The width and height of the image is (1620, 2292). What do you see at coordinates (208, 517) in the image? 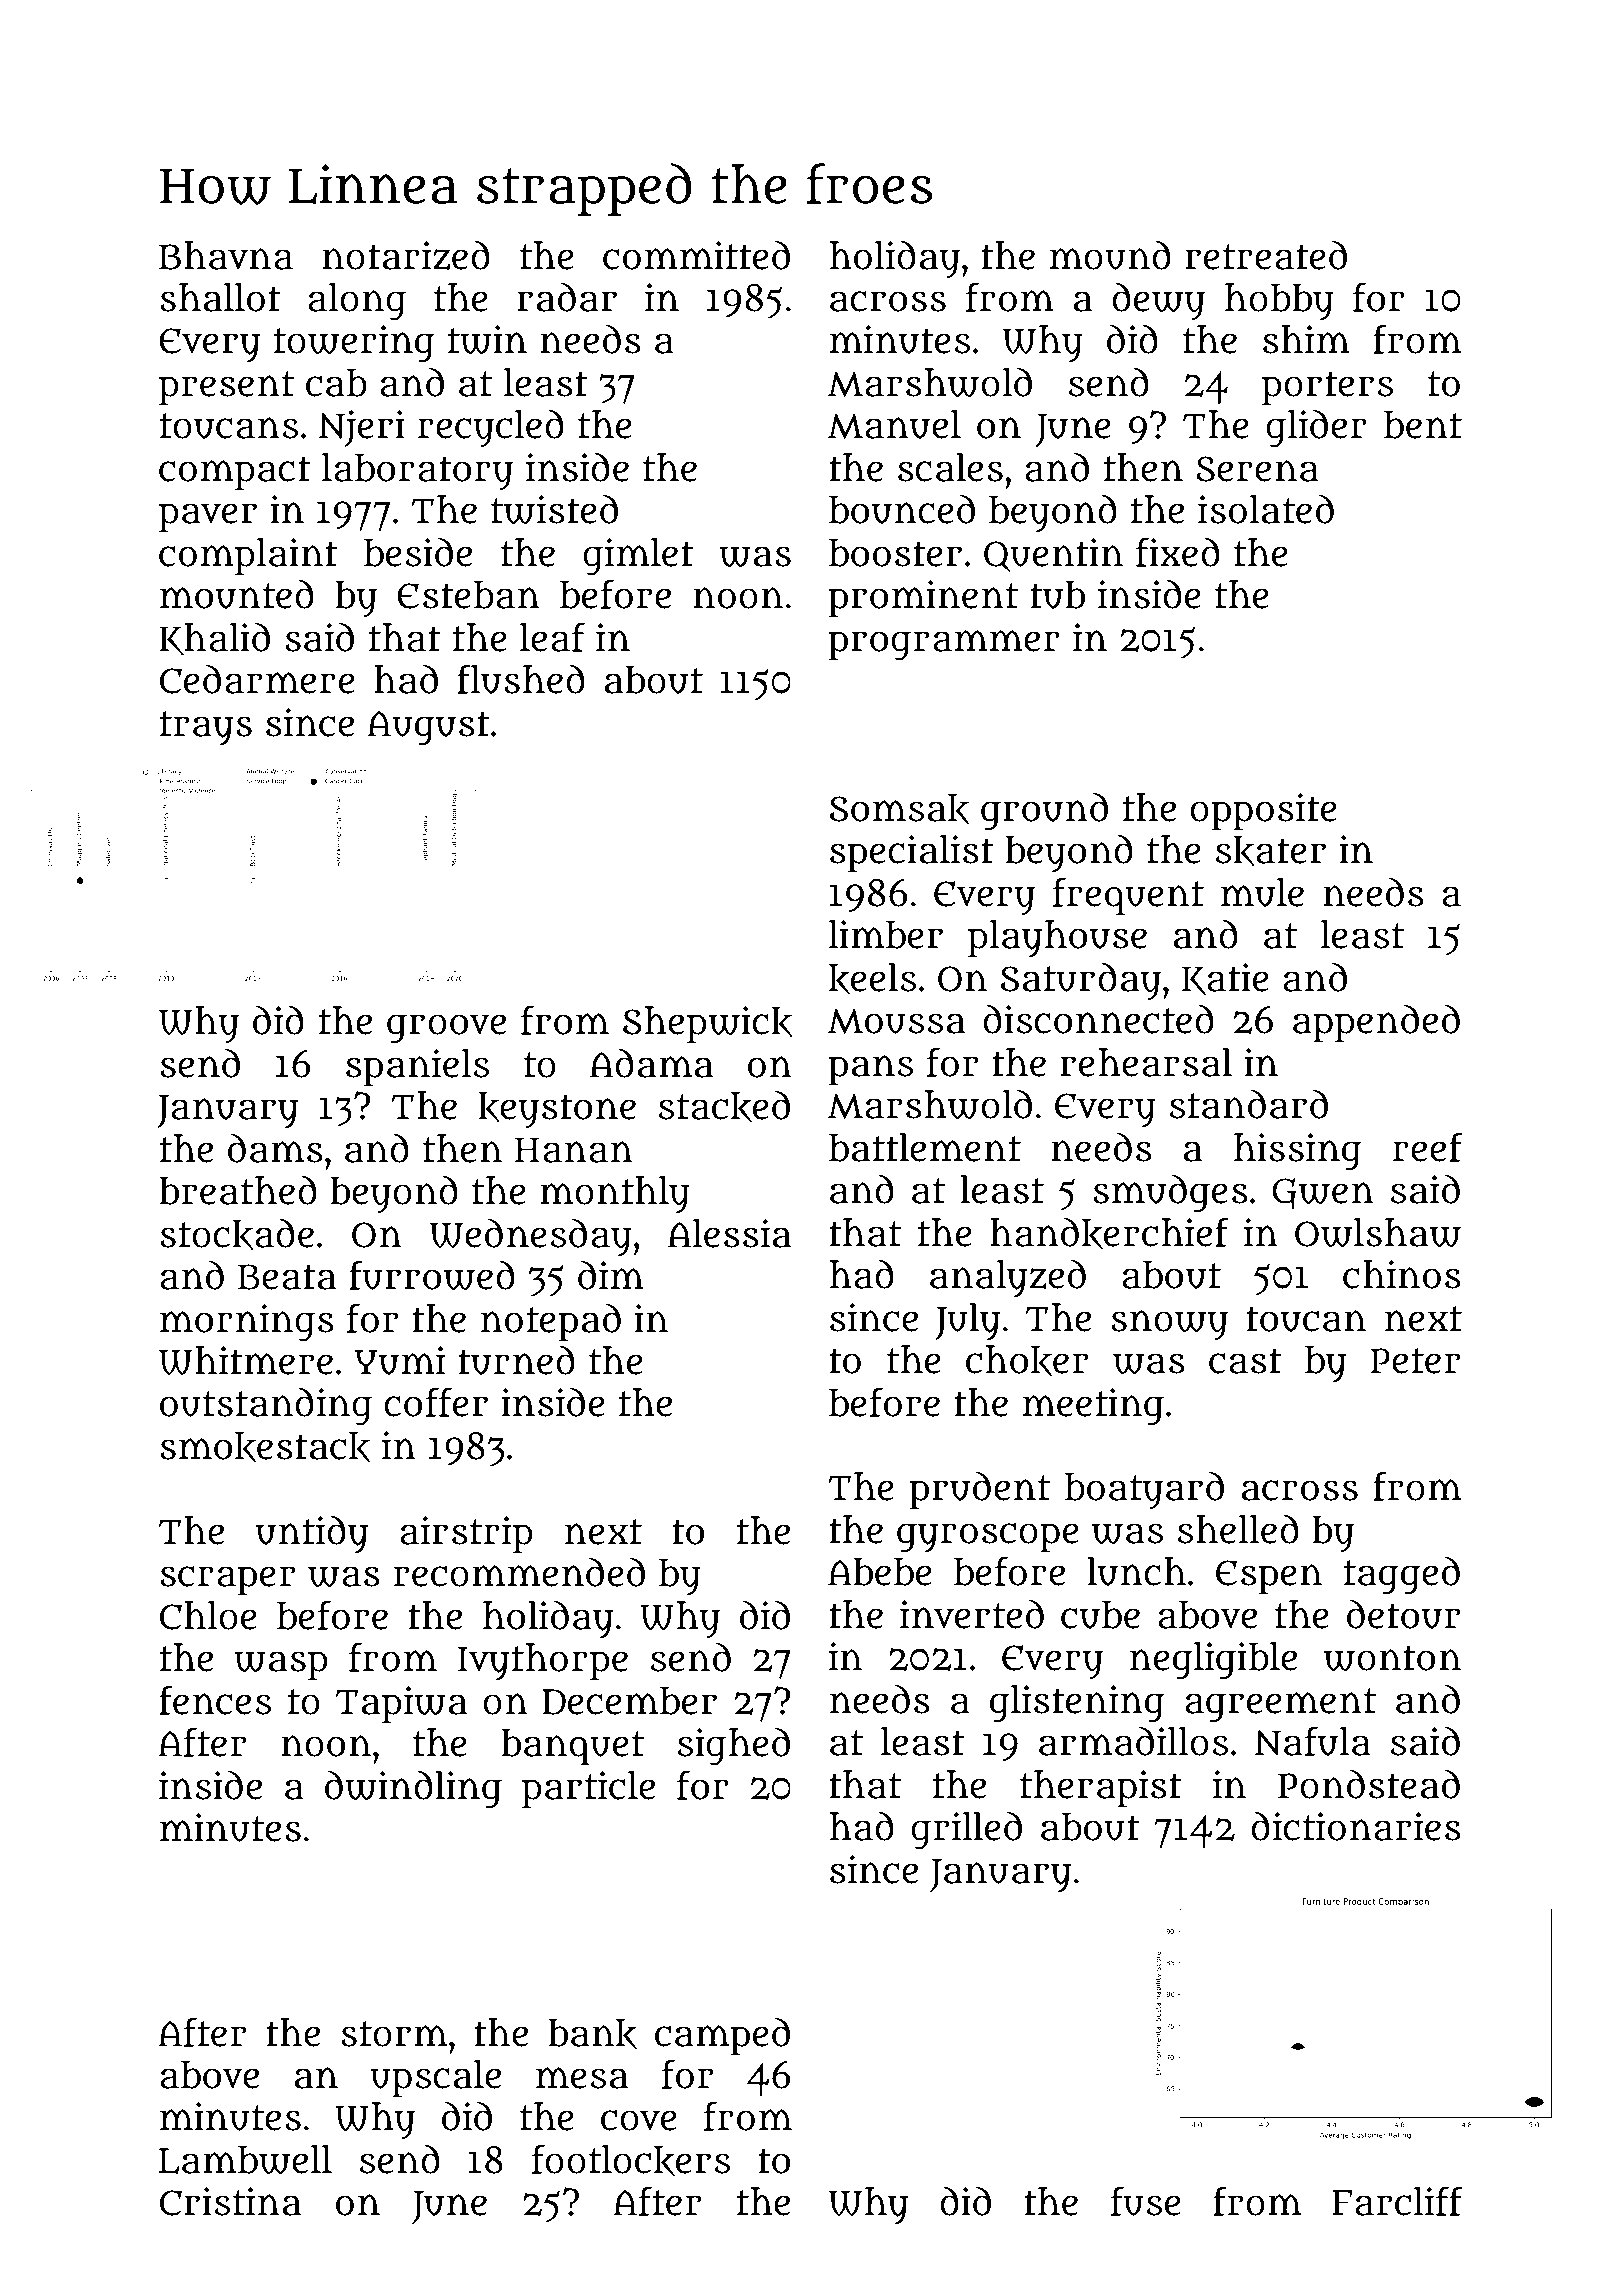
I see `paver` at bounding box center [208, 517].
